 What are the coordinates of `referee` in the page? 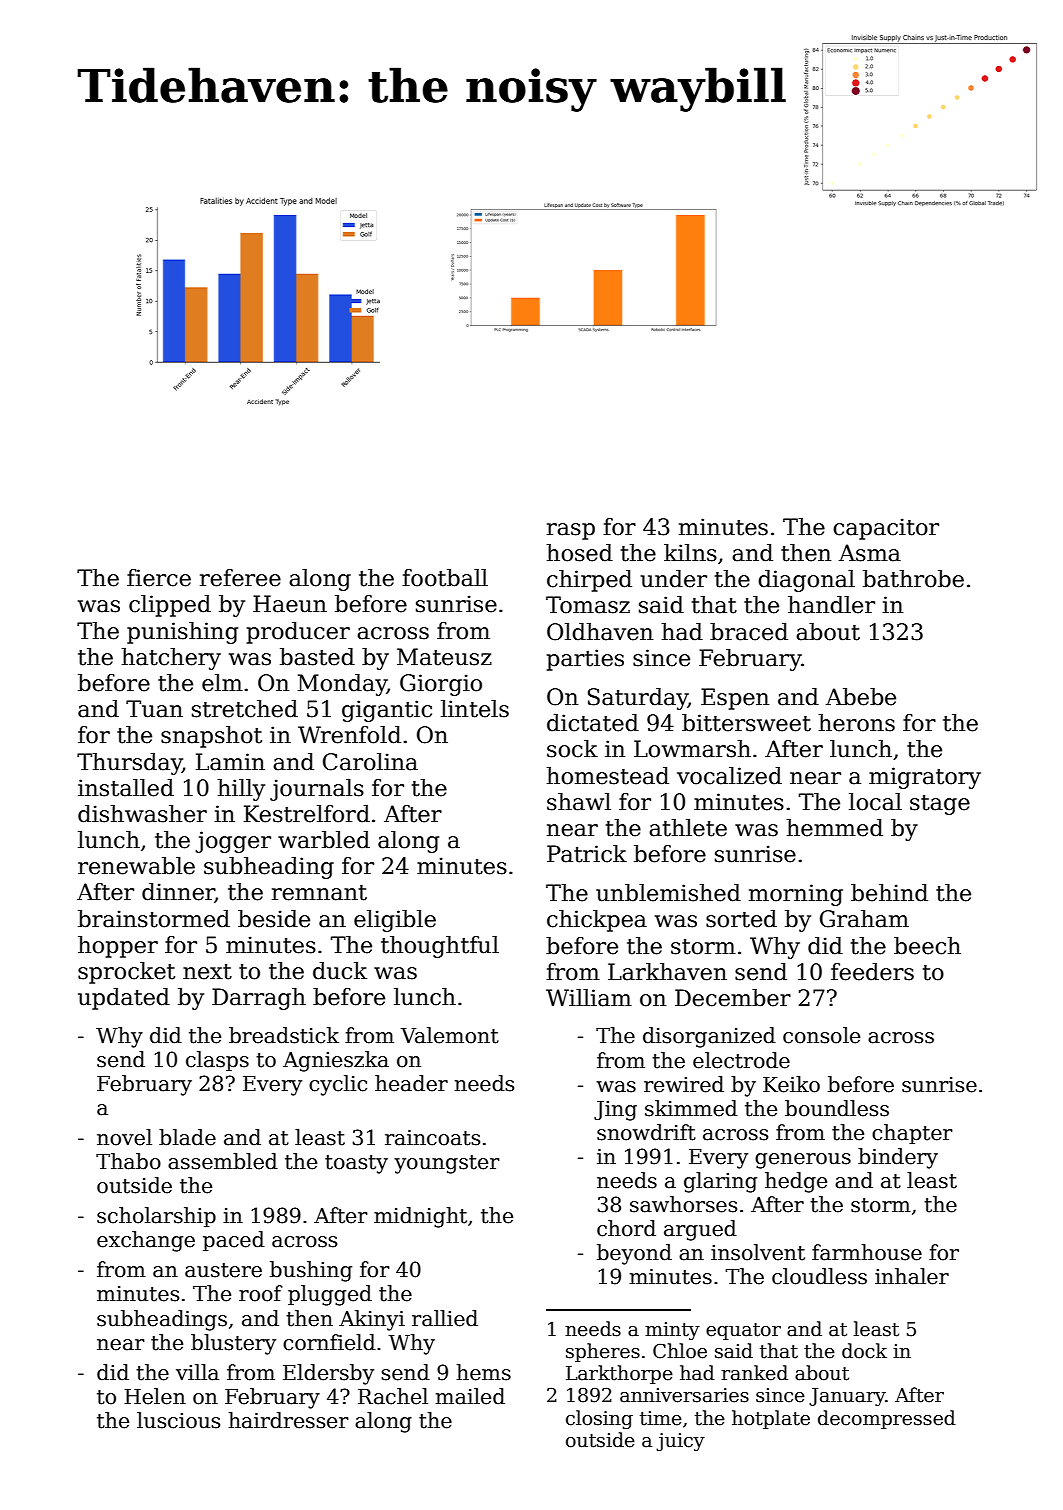 It's located at (240, 578).
